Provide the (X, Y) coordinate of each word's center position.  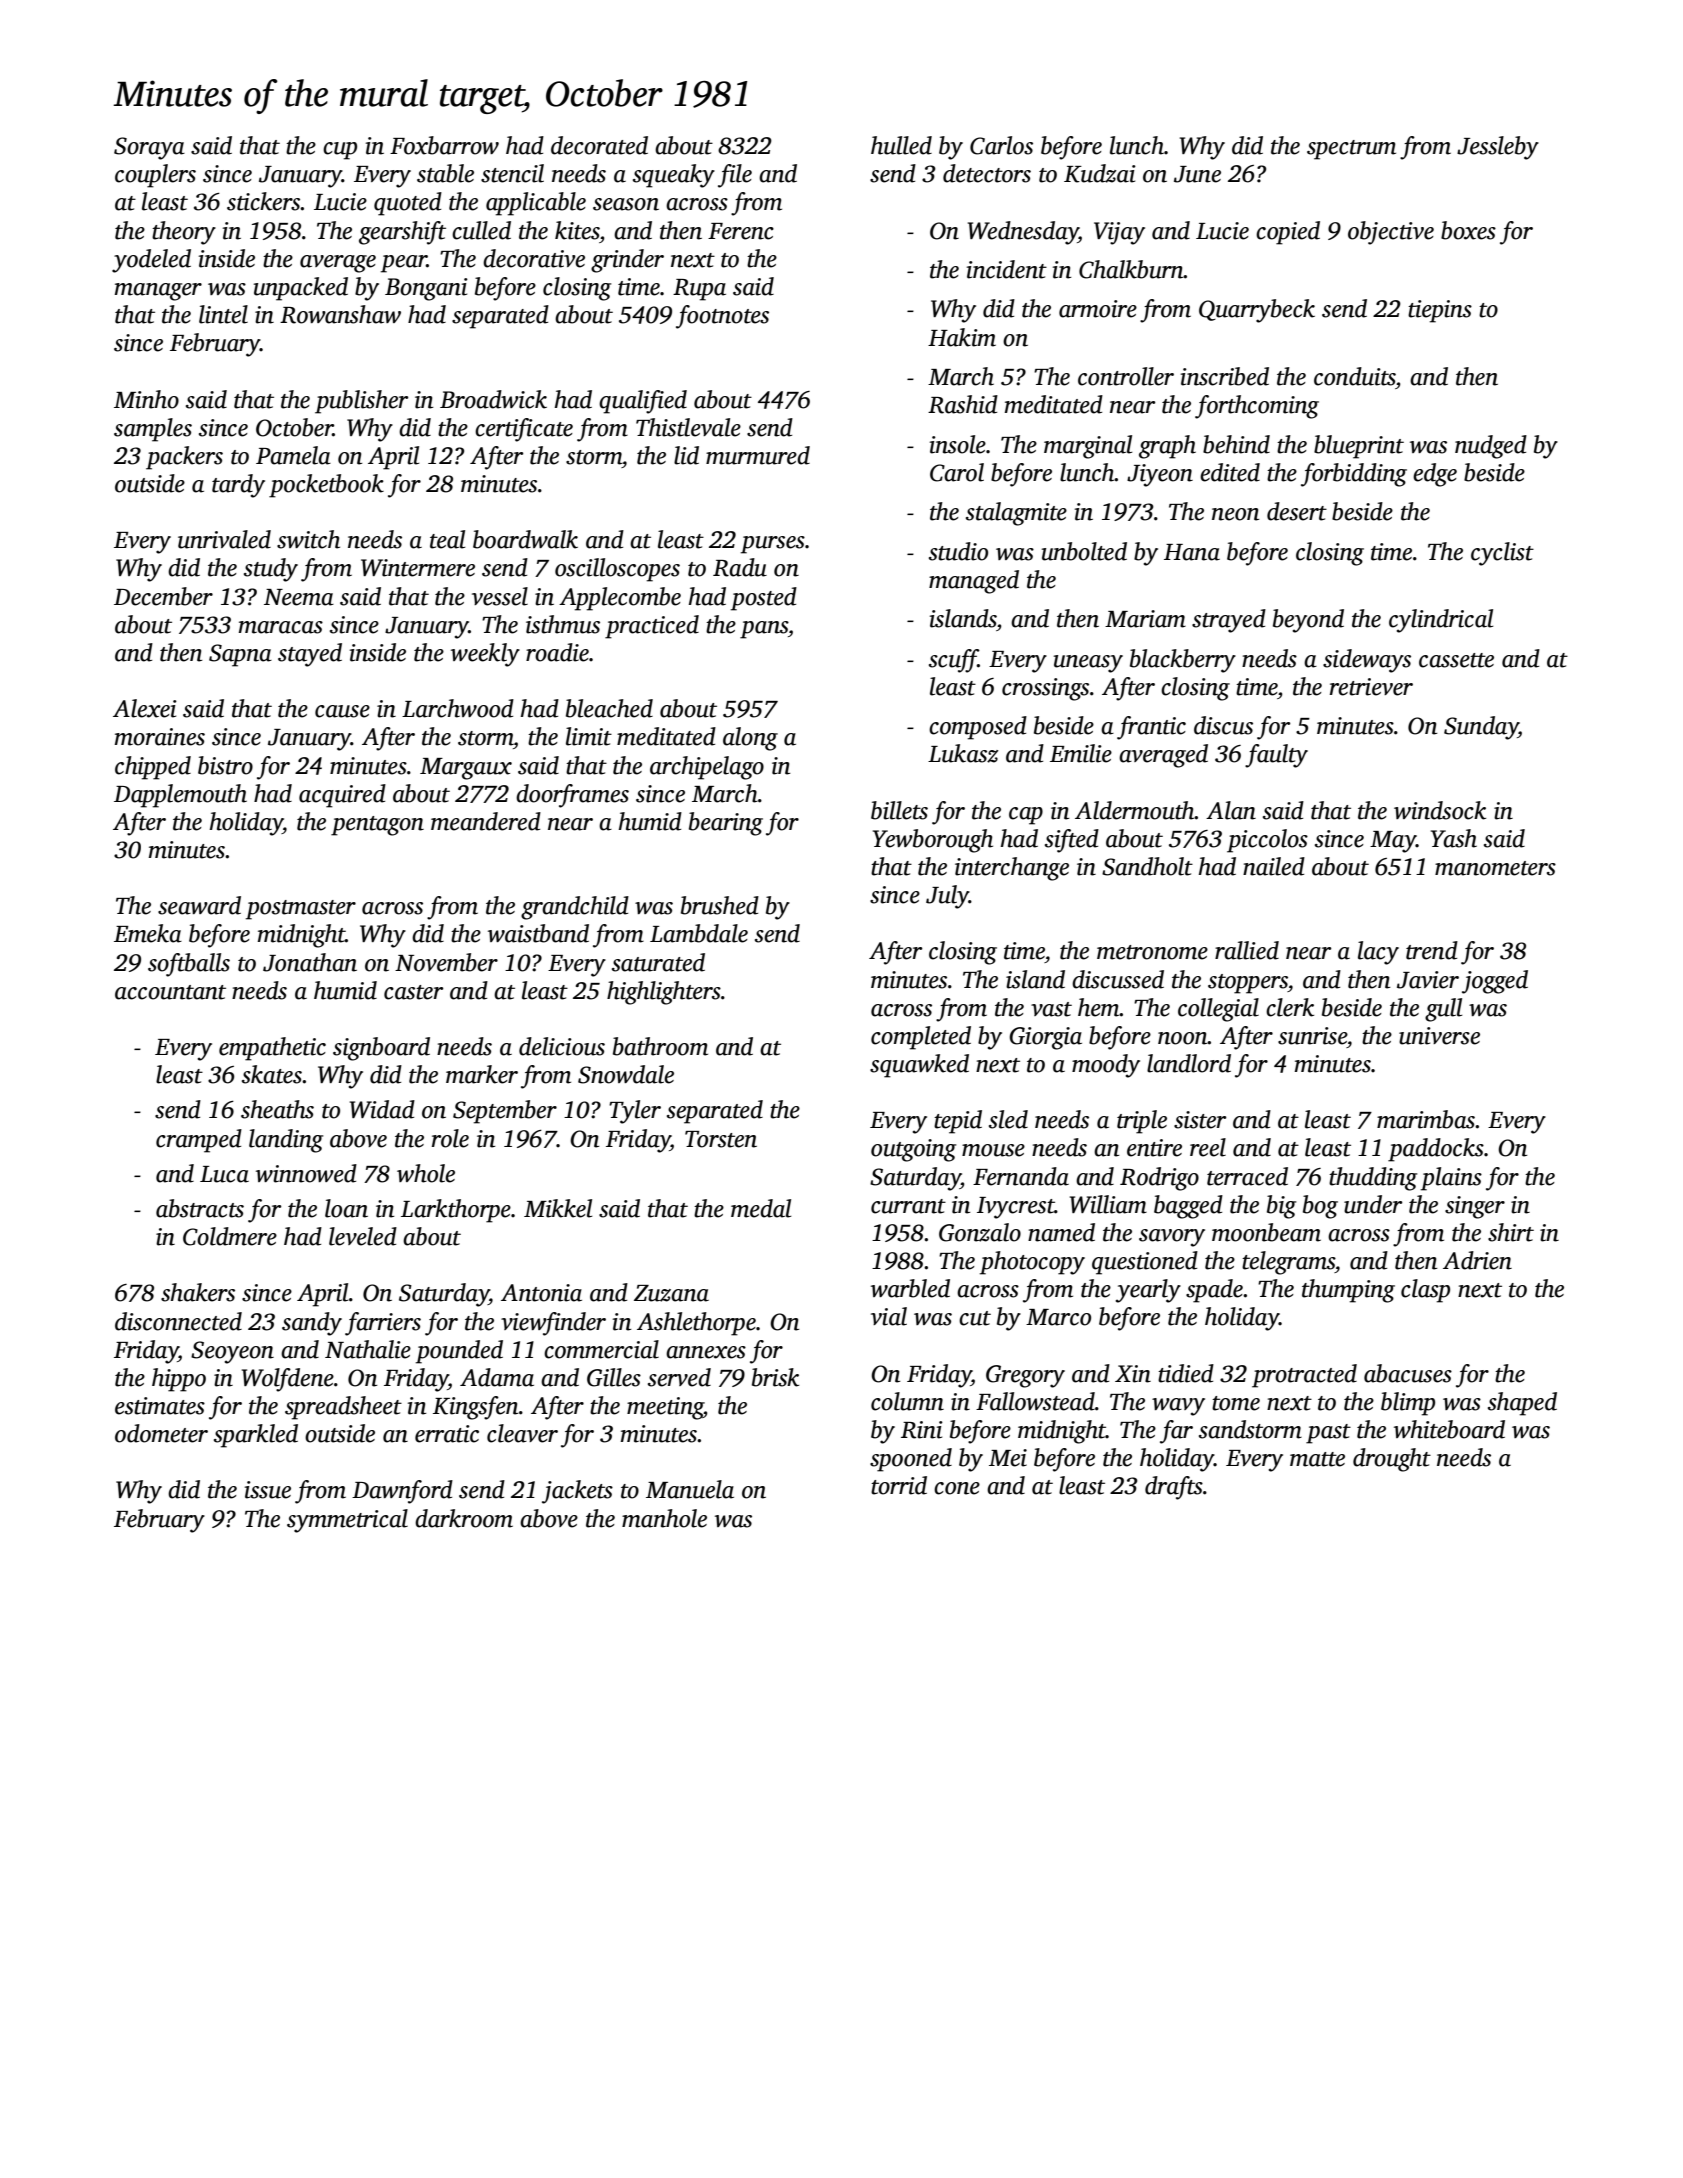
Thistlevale (688, 427)
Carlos (1001, 145)
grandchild (575, 908)
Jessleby (1498, 148)
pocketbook (326, 486)
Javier (1428, 980)
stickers (264, 201)
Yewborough (933, 841)
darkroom (464, 1518)
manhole (664, 1518)
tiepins (1440, 311)
